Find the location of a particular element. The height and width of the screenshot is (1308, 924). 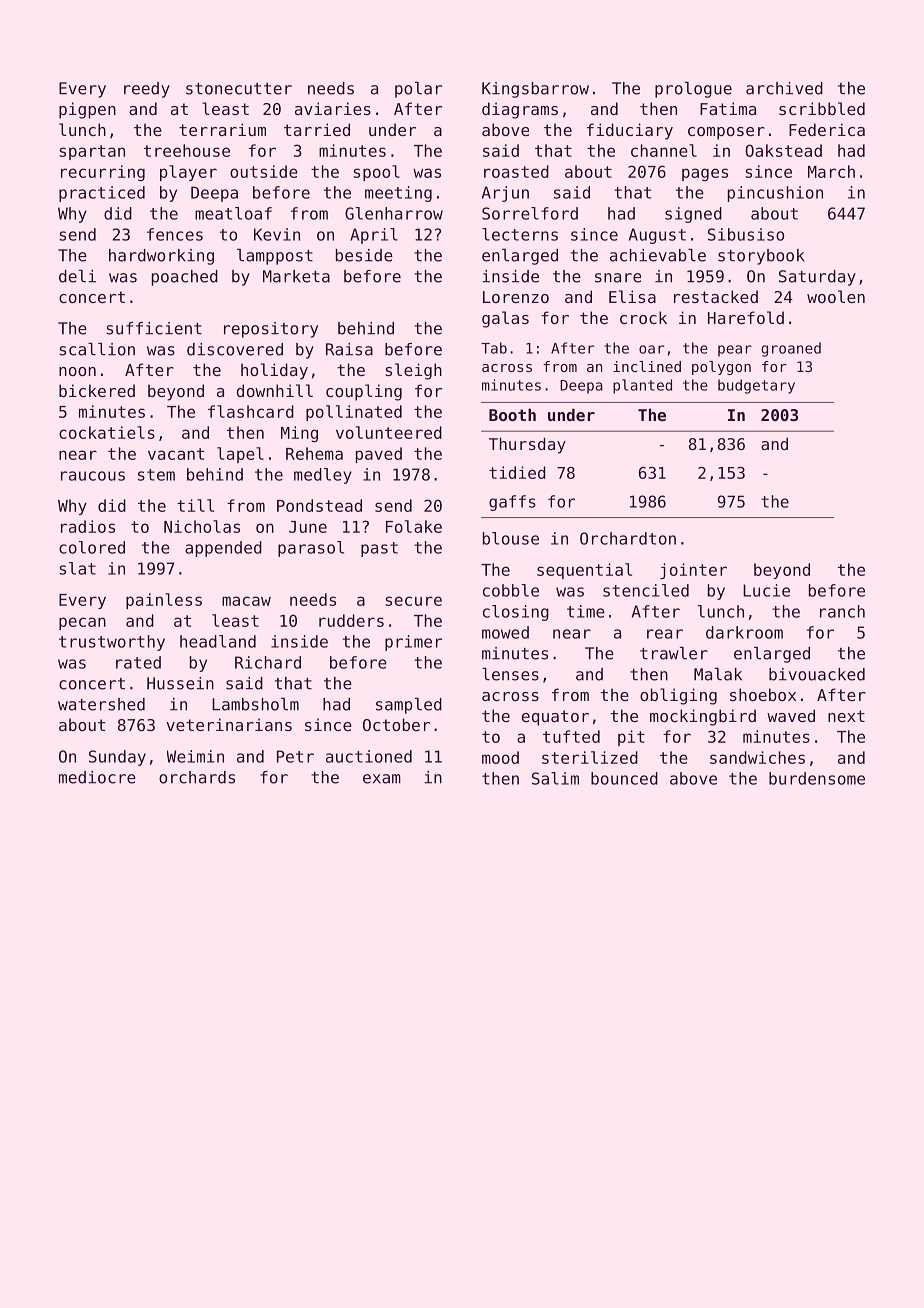

scribbled is located at coordinates (822, 108).
